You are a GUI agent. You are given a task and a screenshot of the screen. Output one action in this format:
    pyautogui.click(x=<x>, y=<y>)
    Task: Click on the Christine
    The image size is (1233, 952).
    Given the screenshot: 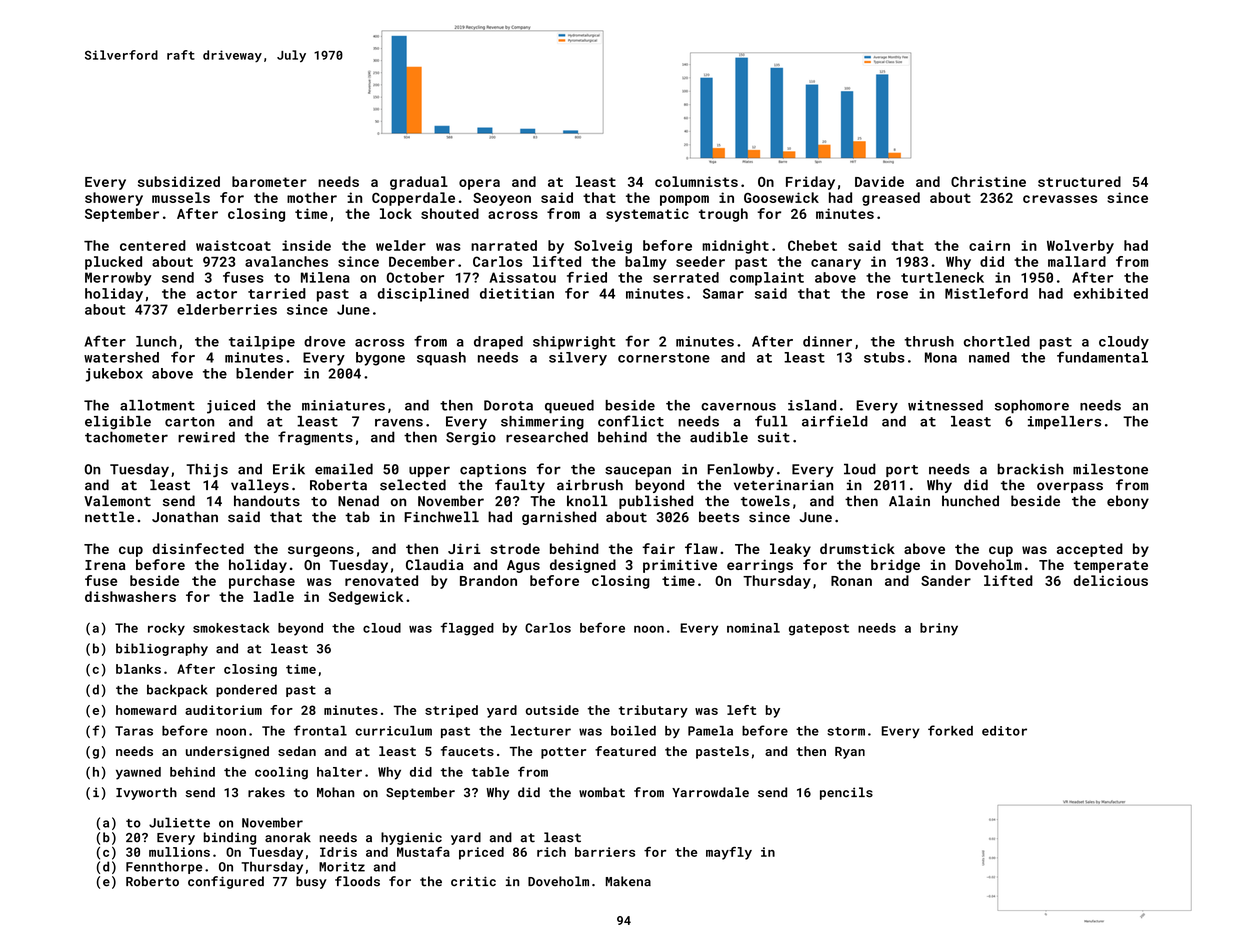 What is the action you would take?
    pyautogui.click(x=988, y=181)
